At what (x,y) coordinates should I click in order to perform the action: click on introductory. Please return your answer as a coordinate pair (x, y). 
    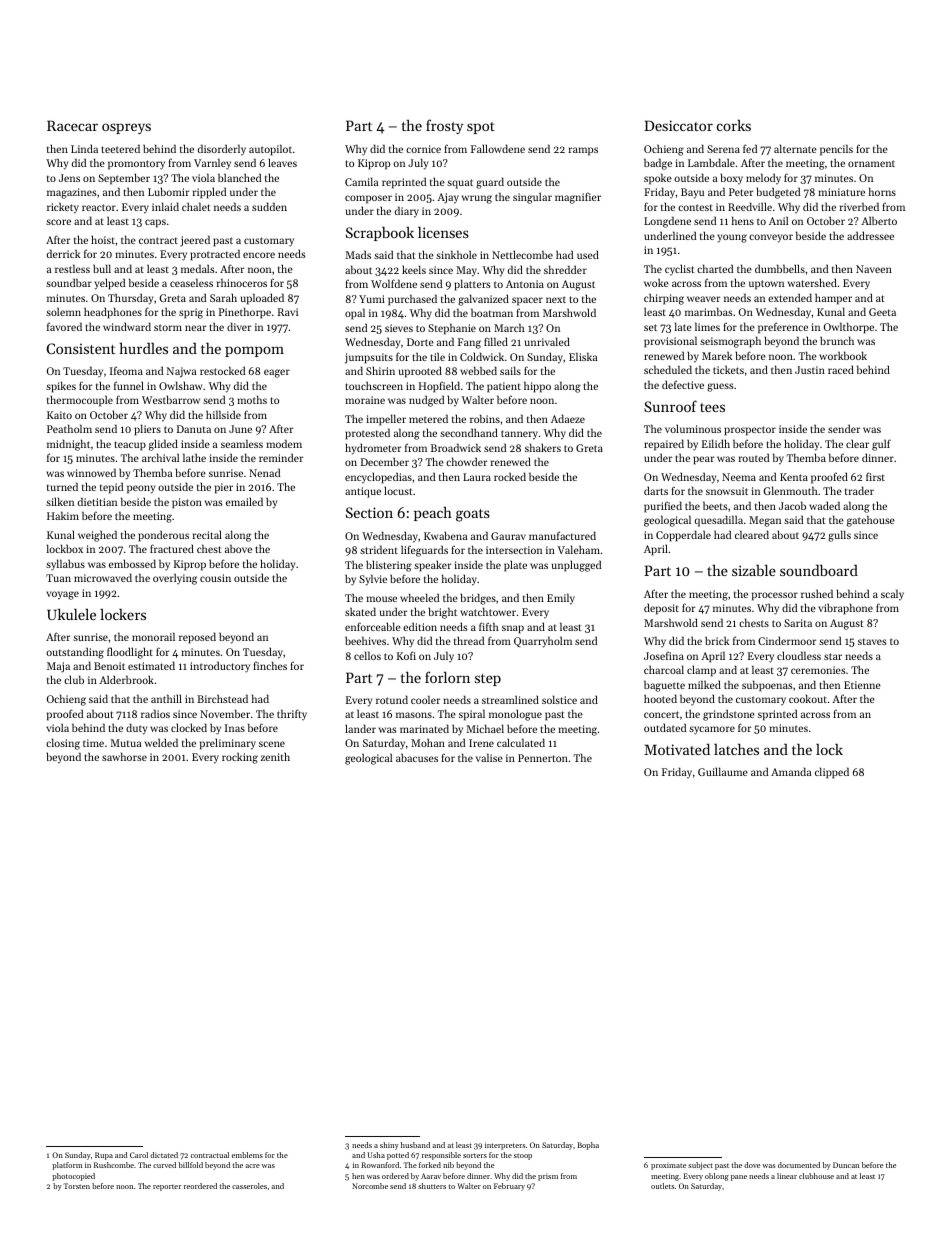
    Looking at the image, I should click on (220, 667).
